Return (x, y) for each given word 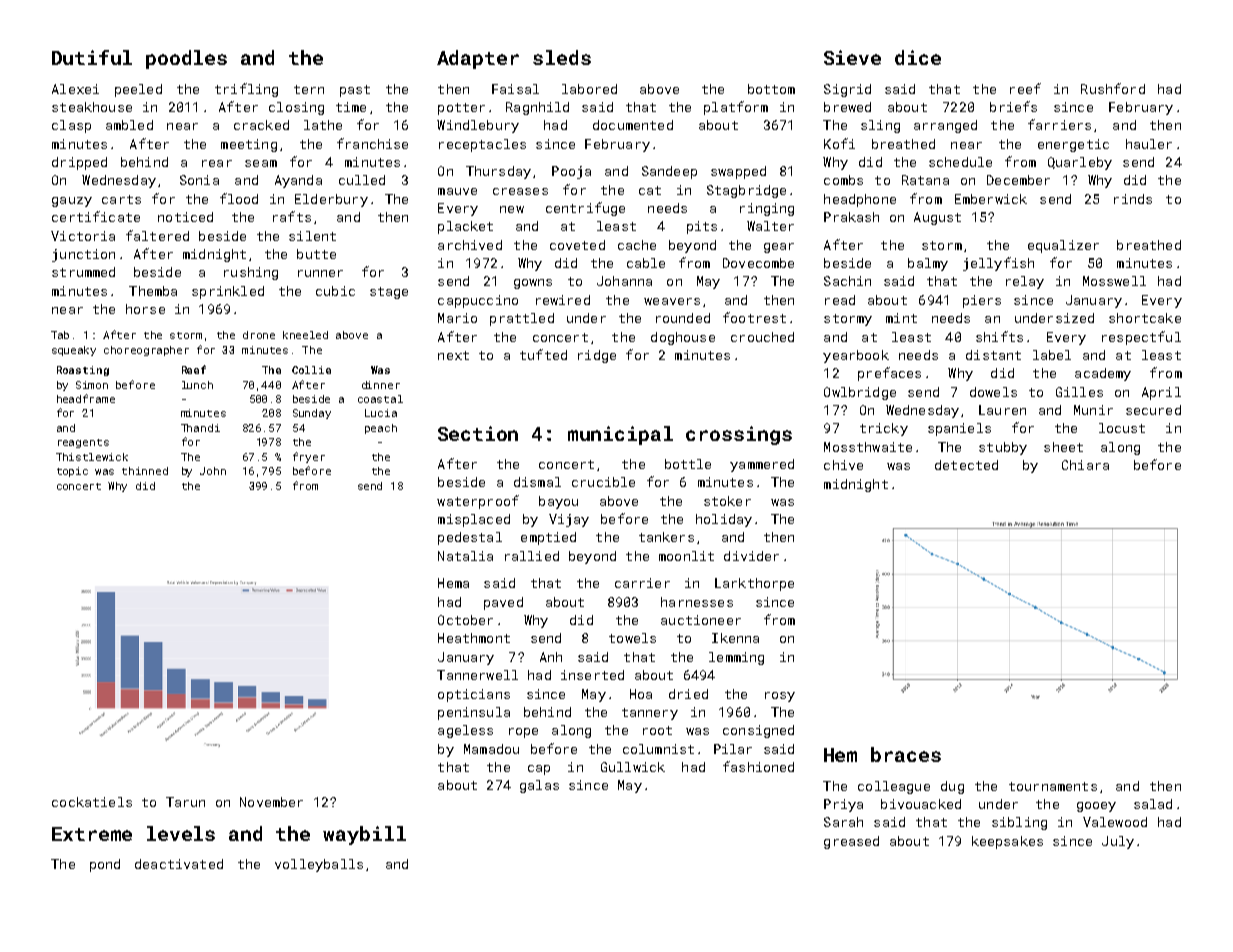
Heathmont (474, 638)
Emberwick (991, 199)
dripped (79, 163)
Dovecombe (758, 263)
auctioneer (701, 620)
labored (589, 89)
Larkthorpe (754, 584)
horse (145, 309)
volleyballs (319, 865)
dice (918, 57)
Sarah (843, 822)
